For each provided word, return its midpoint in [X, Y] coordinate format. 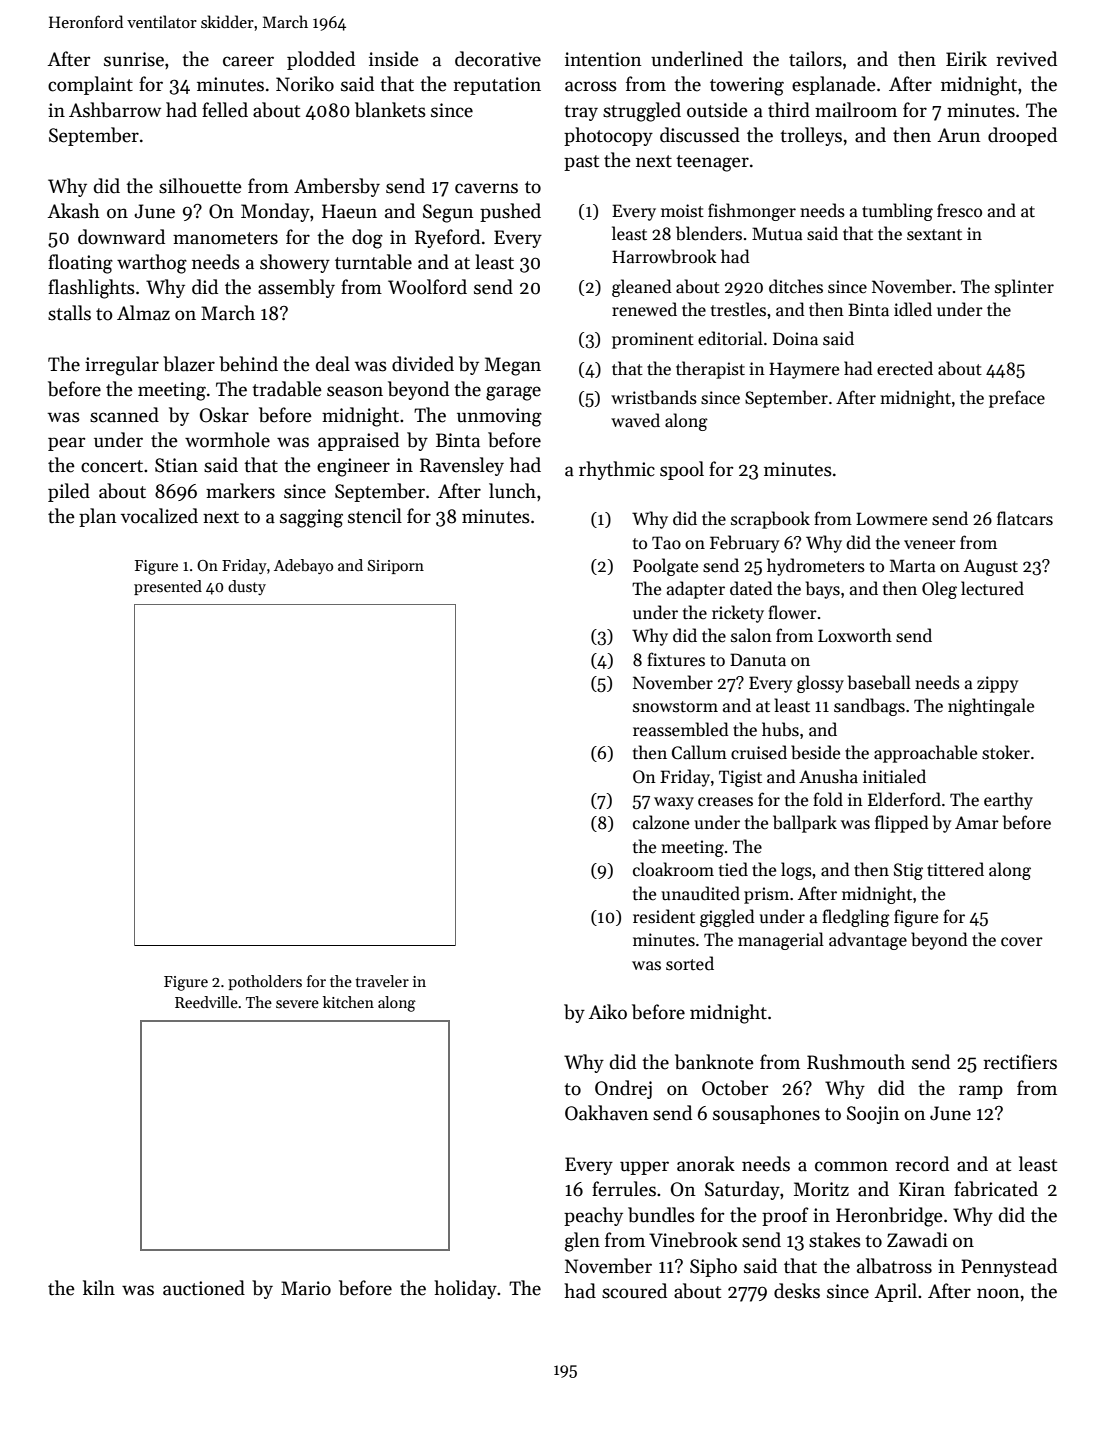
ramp [981, 1092]
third [789, 110]
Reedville [206, 1002]
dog [367, 239]
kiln [99, 1287]
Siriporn [396, 567]
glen [582, 1242]
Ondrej [623, 1089]
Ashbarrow [115, 110]
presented [168, 587]
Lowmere [891, 519]
